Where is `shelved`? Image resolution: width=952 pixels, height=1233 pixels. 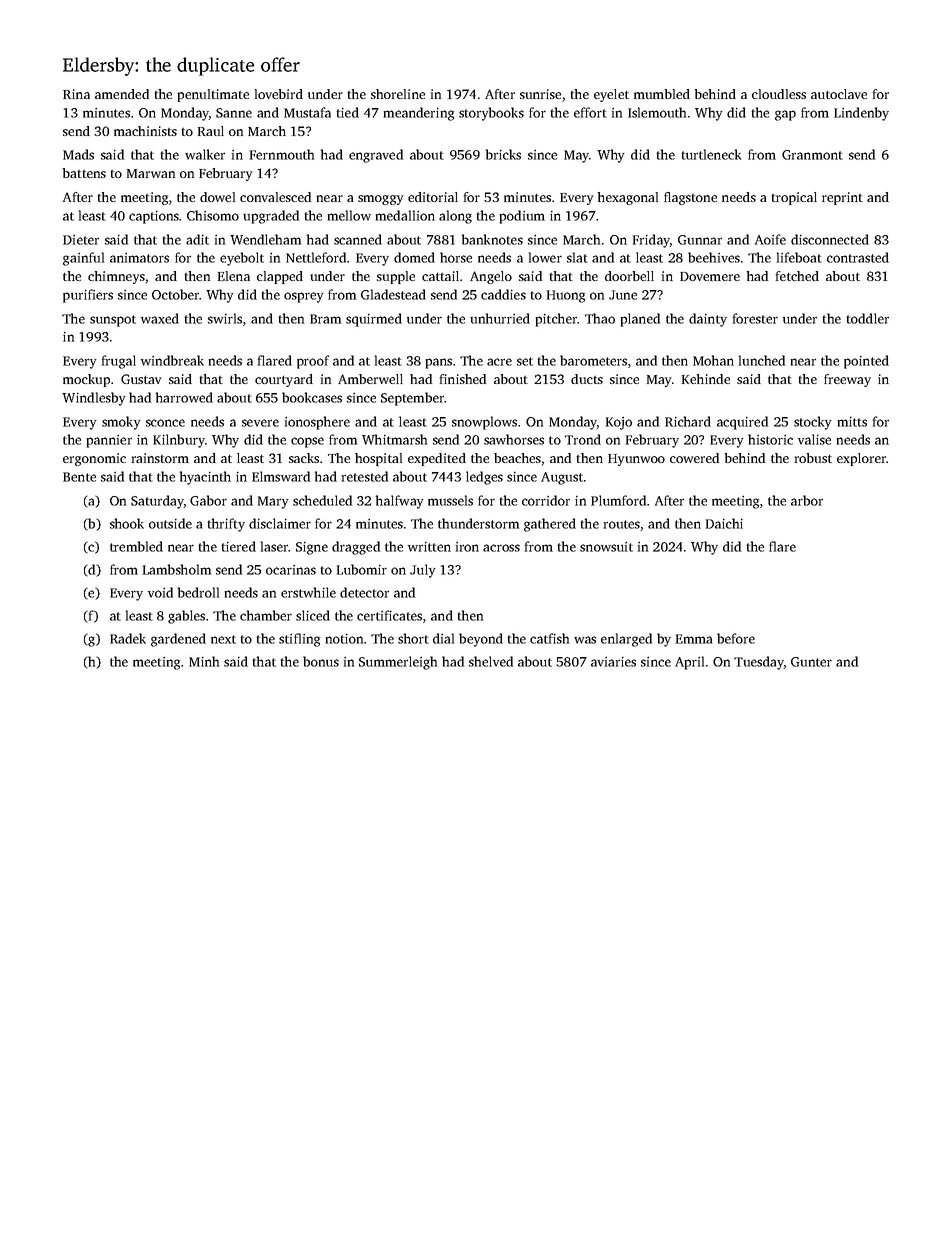
shelved is located at coordinates (491, 661).
